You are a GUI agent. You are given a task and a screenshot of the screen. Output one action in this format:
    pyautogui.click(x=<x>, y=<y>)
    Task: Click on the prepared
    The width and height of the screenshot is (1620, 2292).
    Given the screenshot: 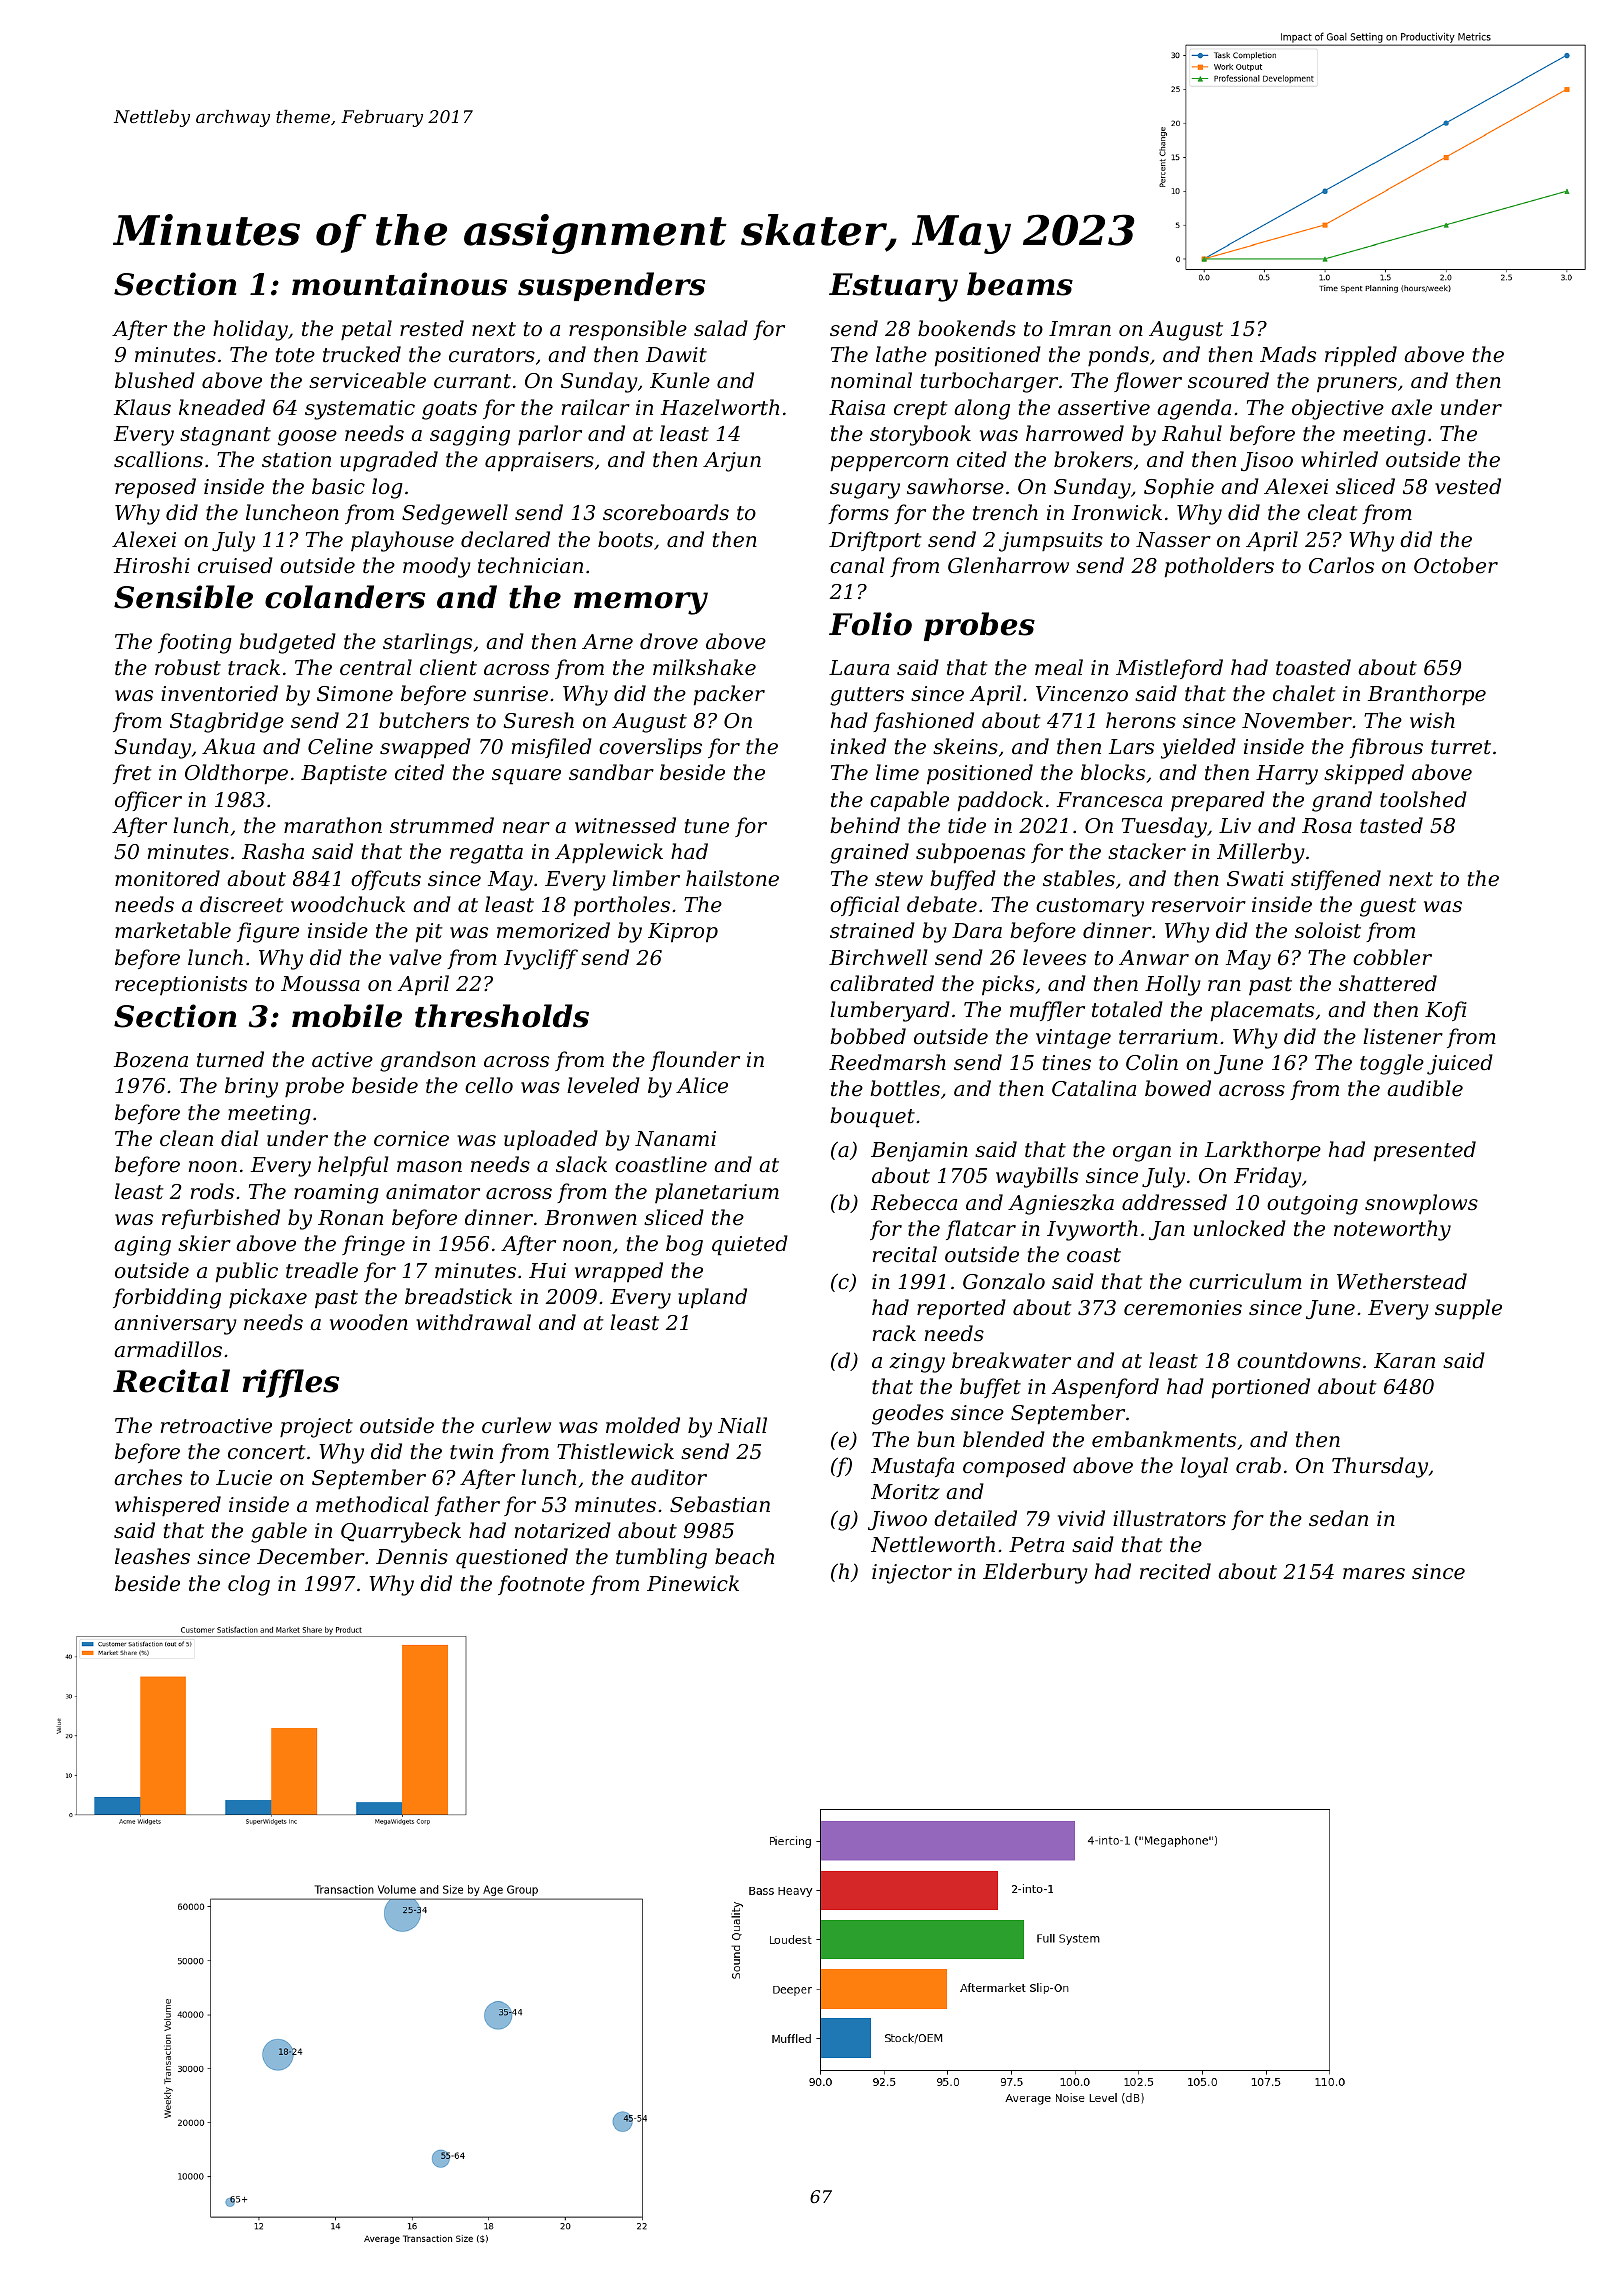 What is the action you would take?
    pyautogui.click(x=1218, y=801)
